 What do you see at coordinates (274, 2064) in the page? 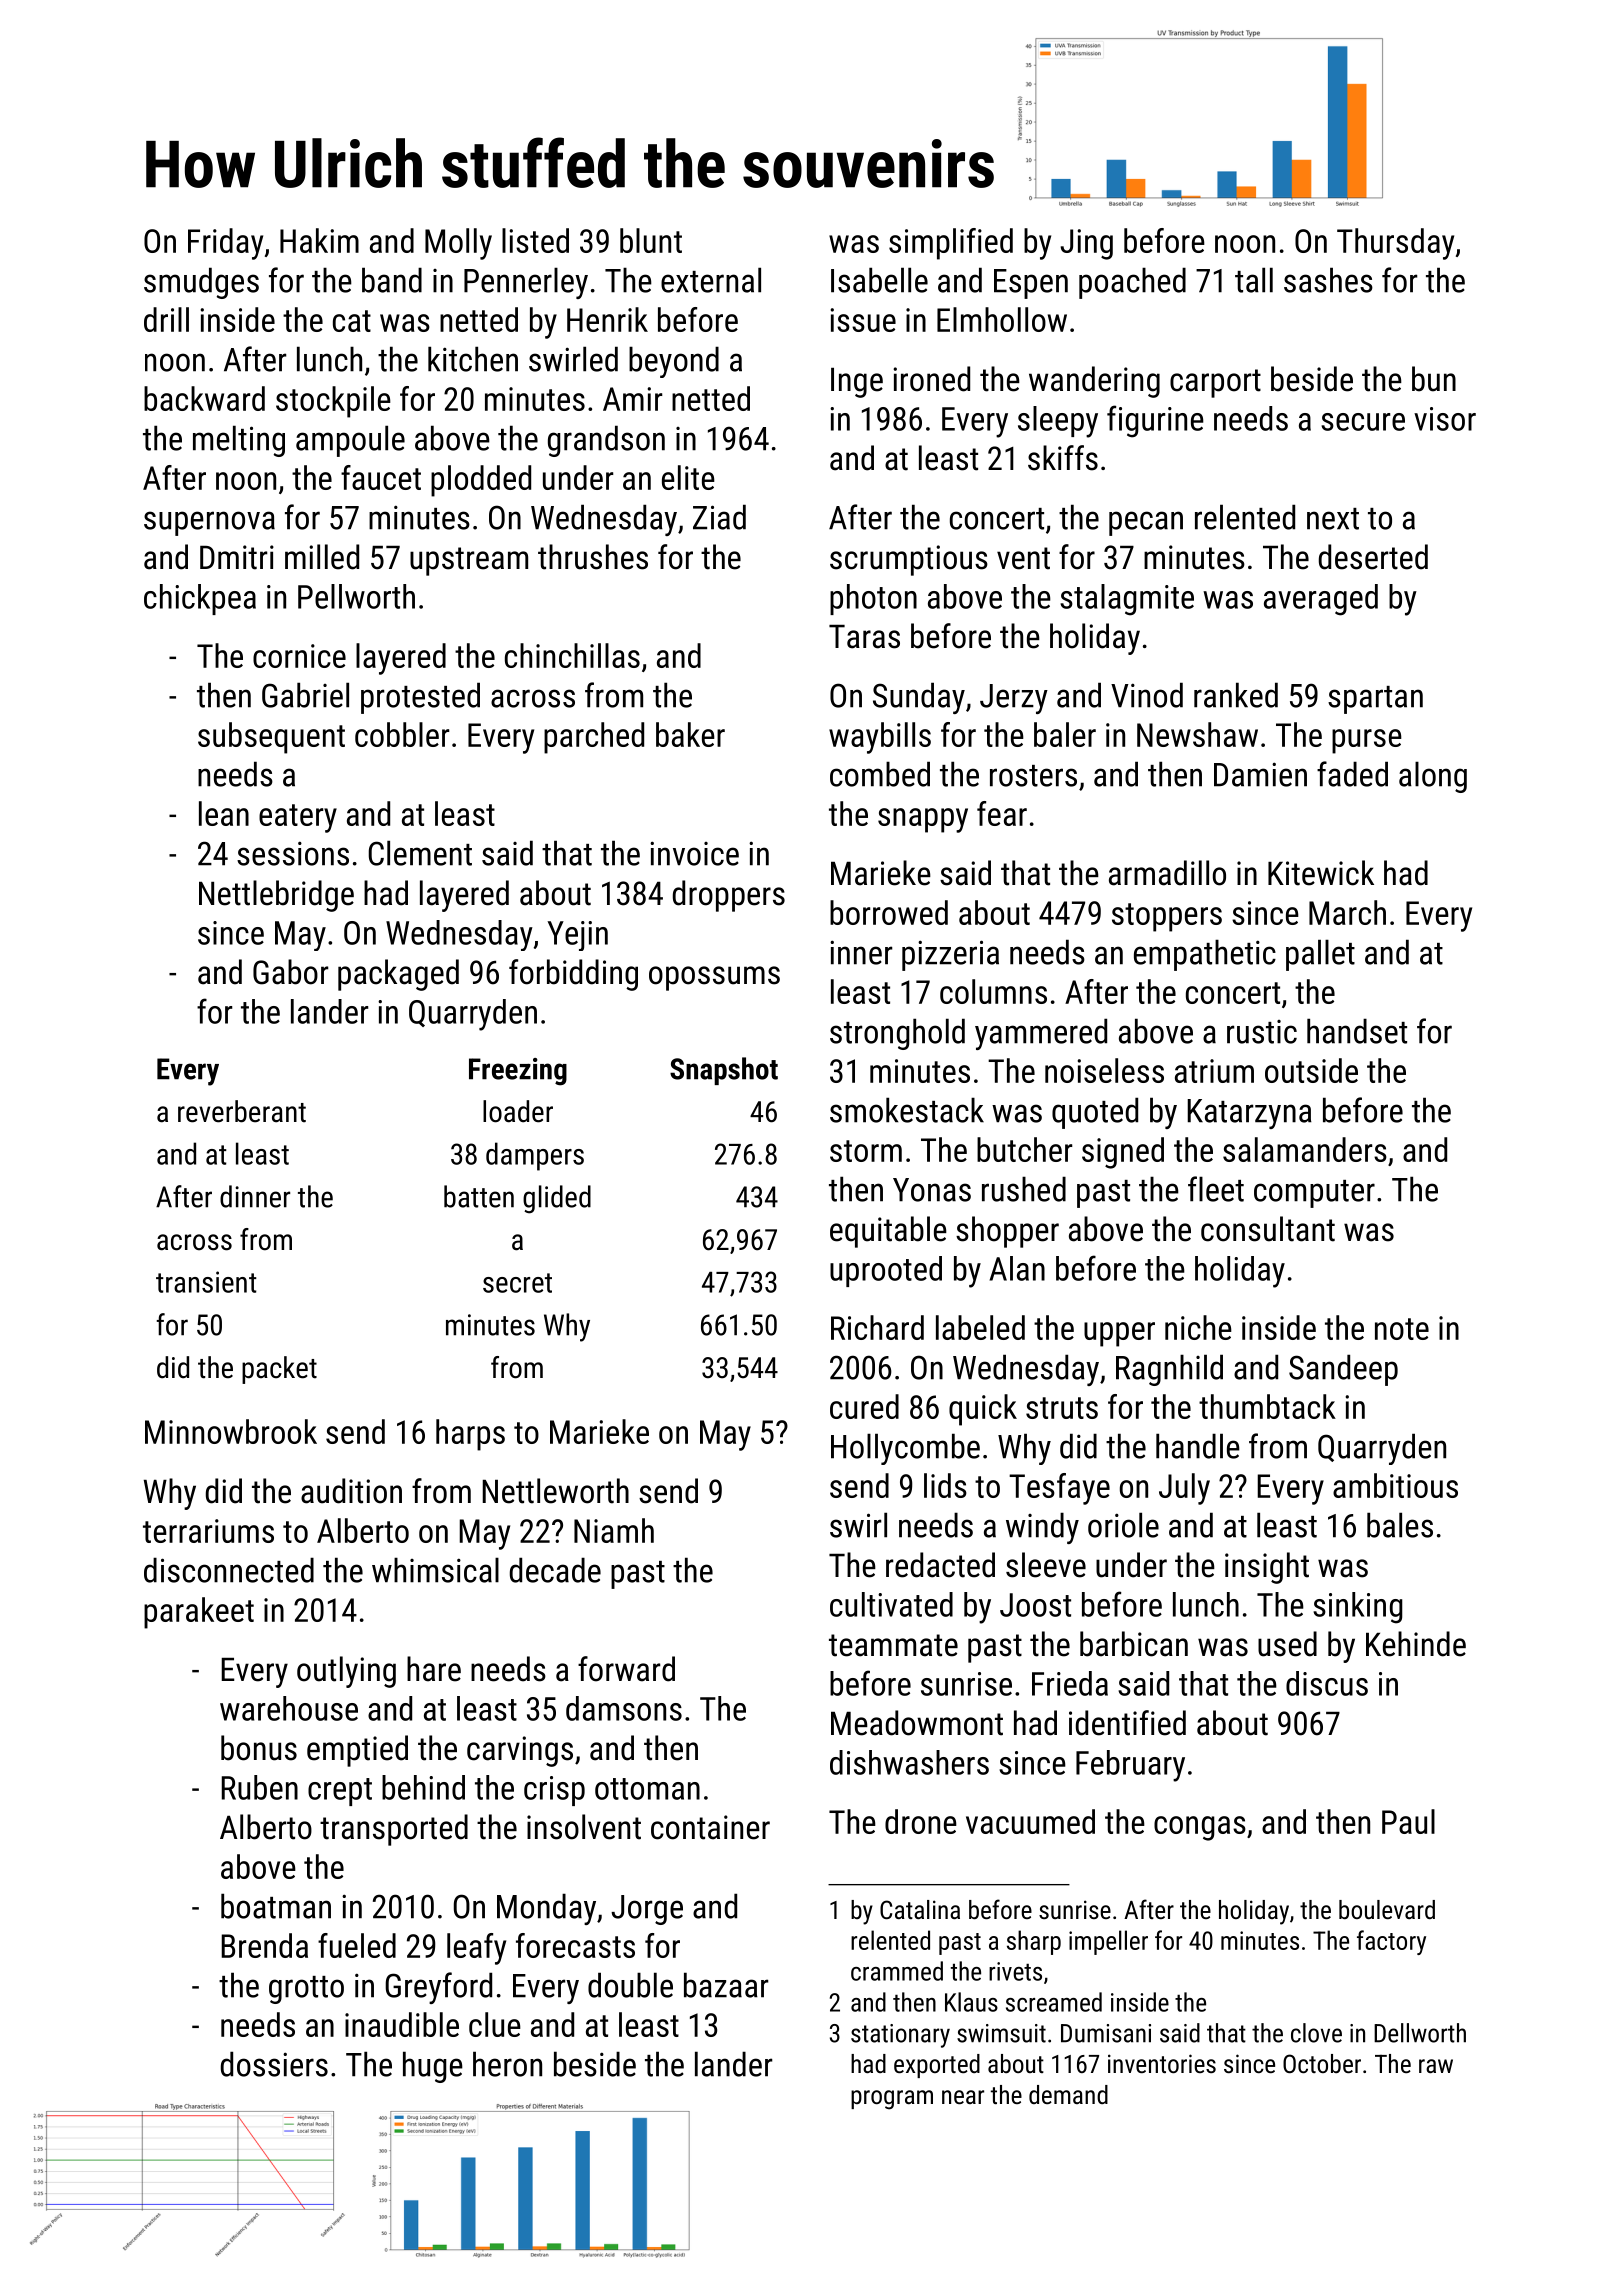
I see `dossiers` at bounding box center [274, 2064].
